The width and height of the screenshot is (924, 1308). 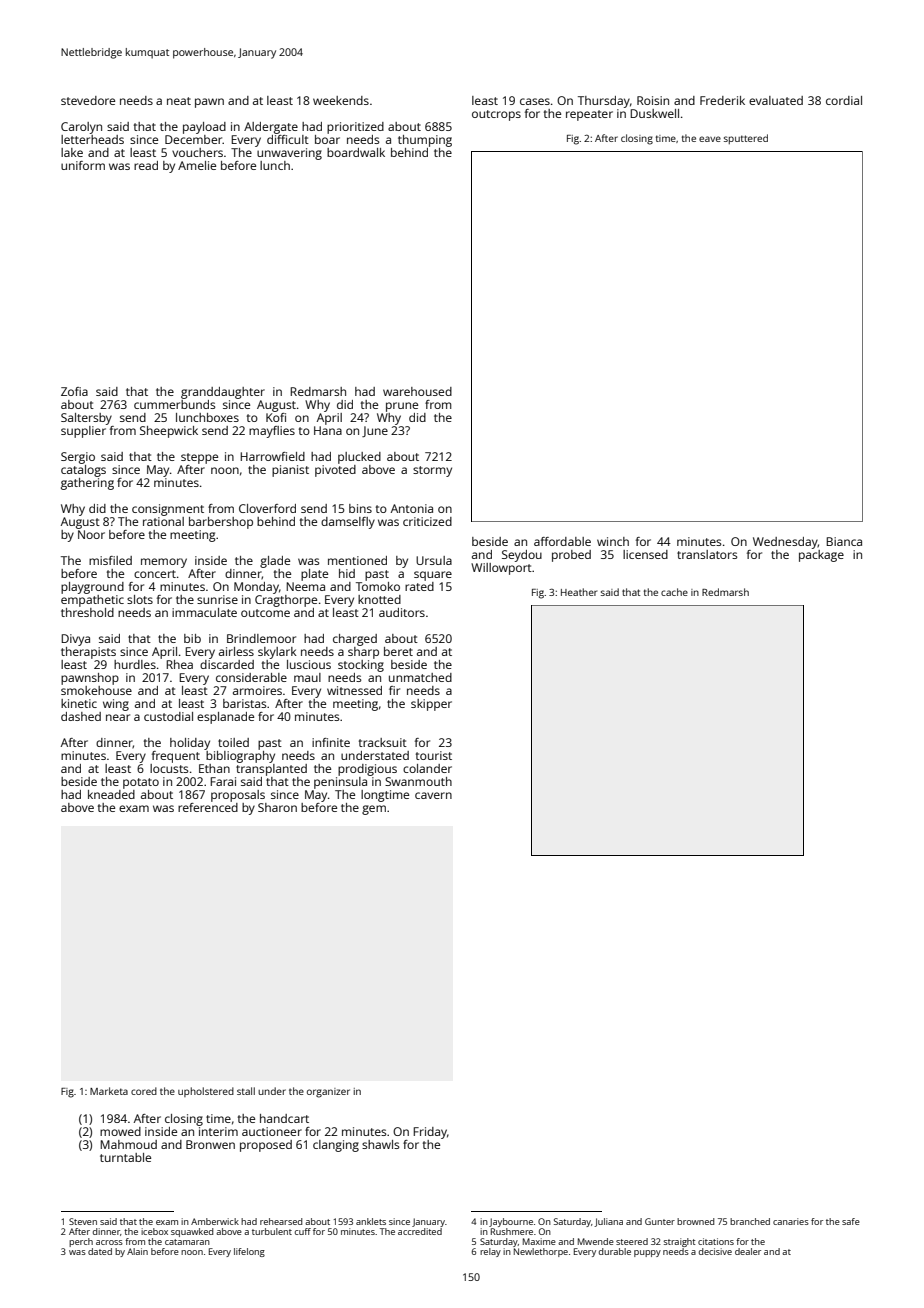 I want to click on icebox, so click(x=154, y=1231).
